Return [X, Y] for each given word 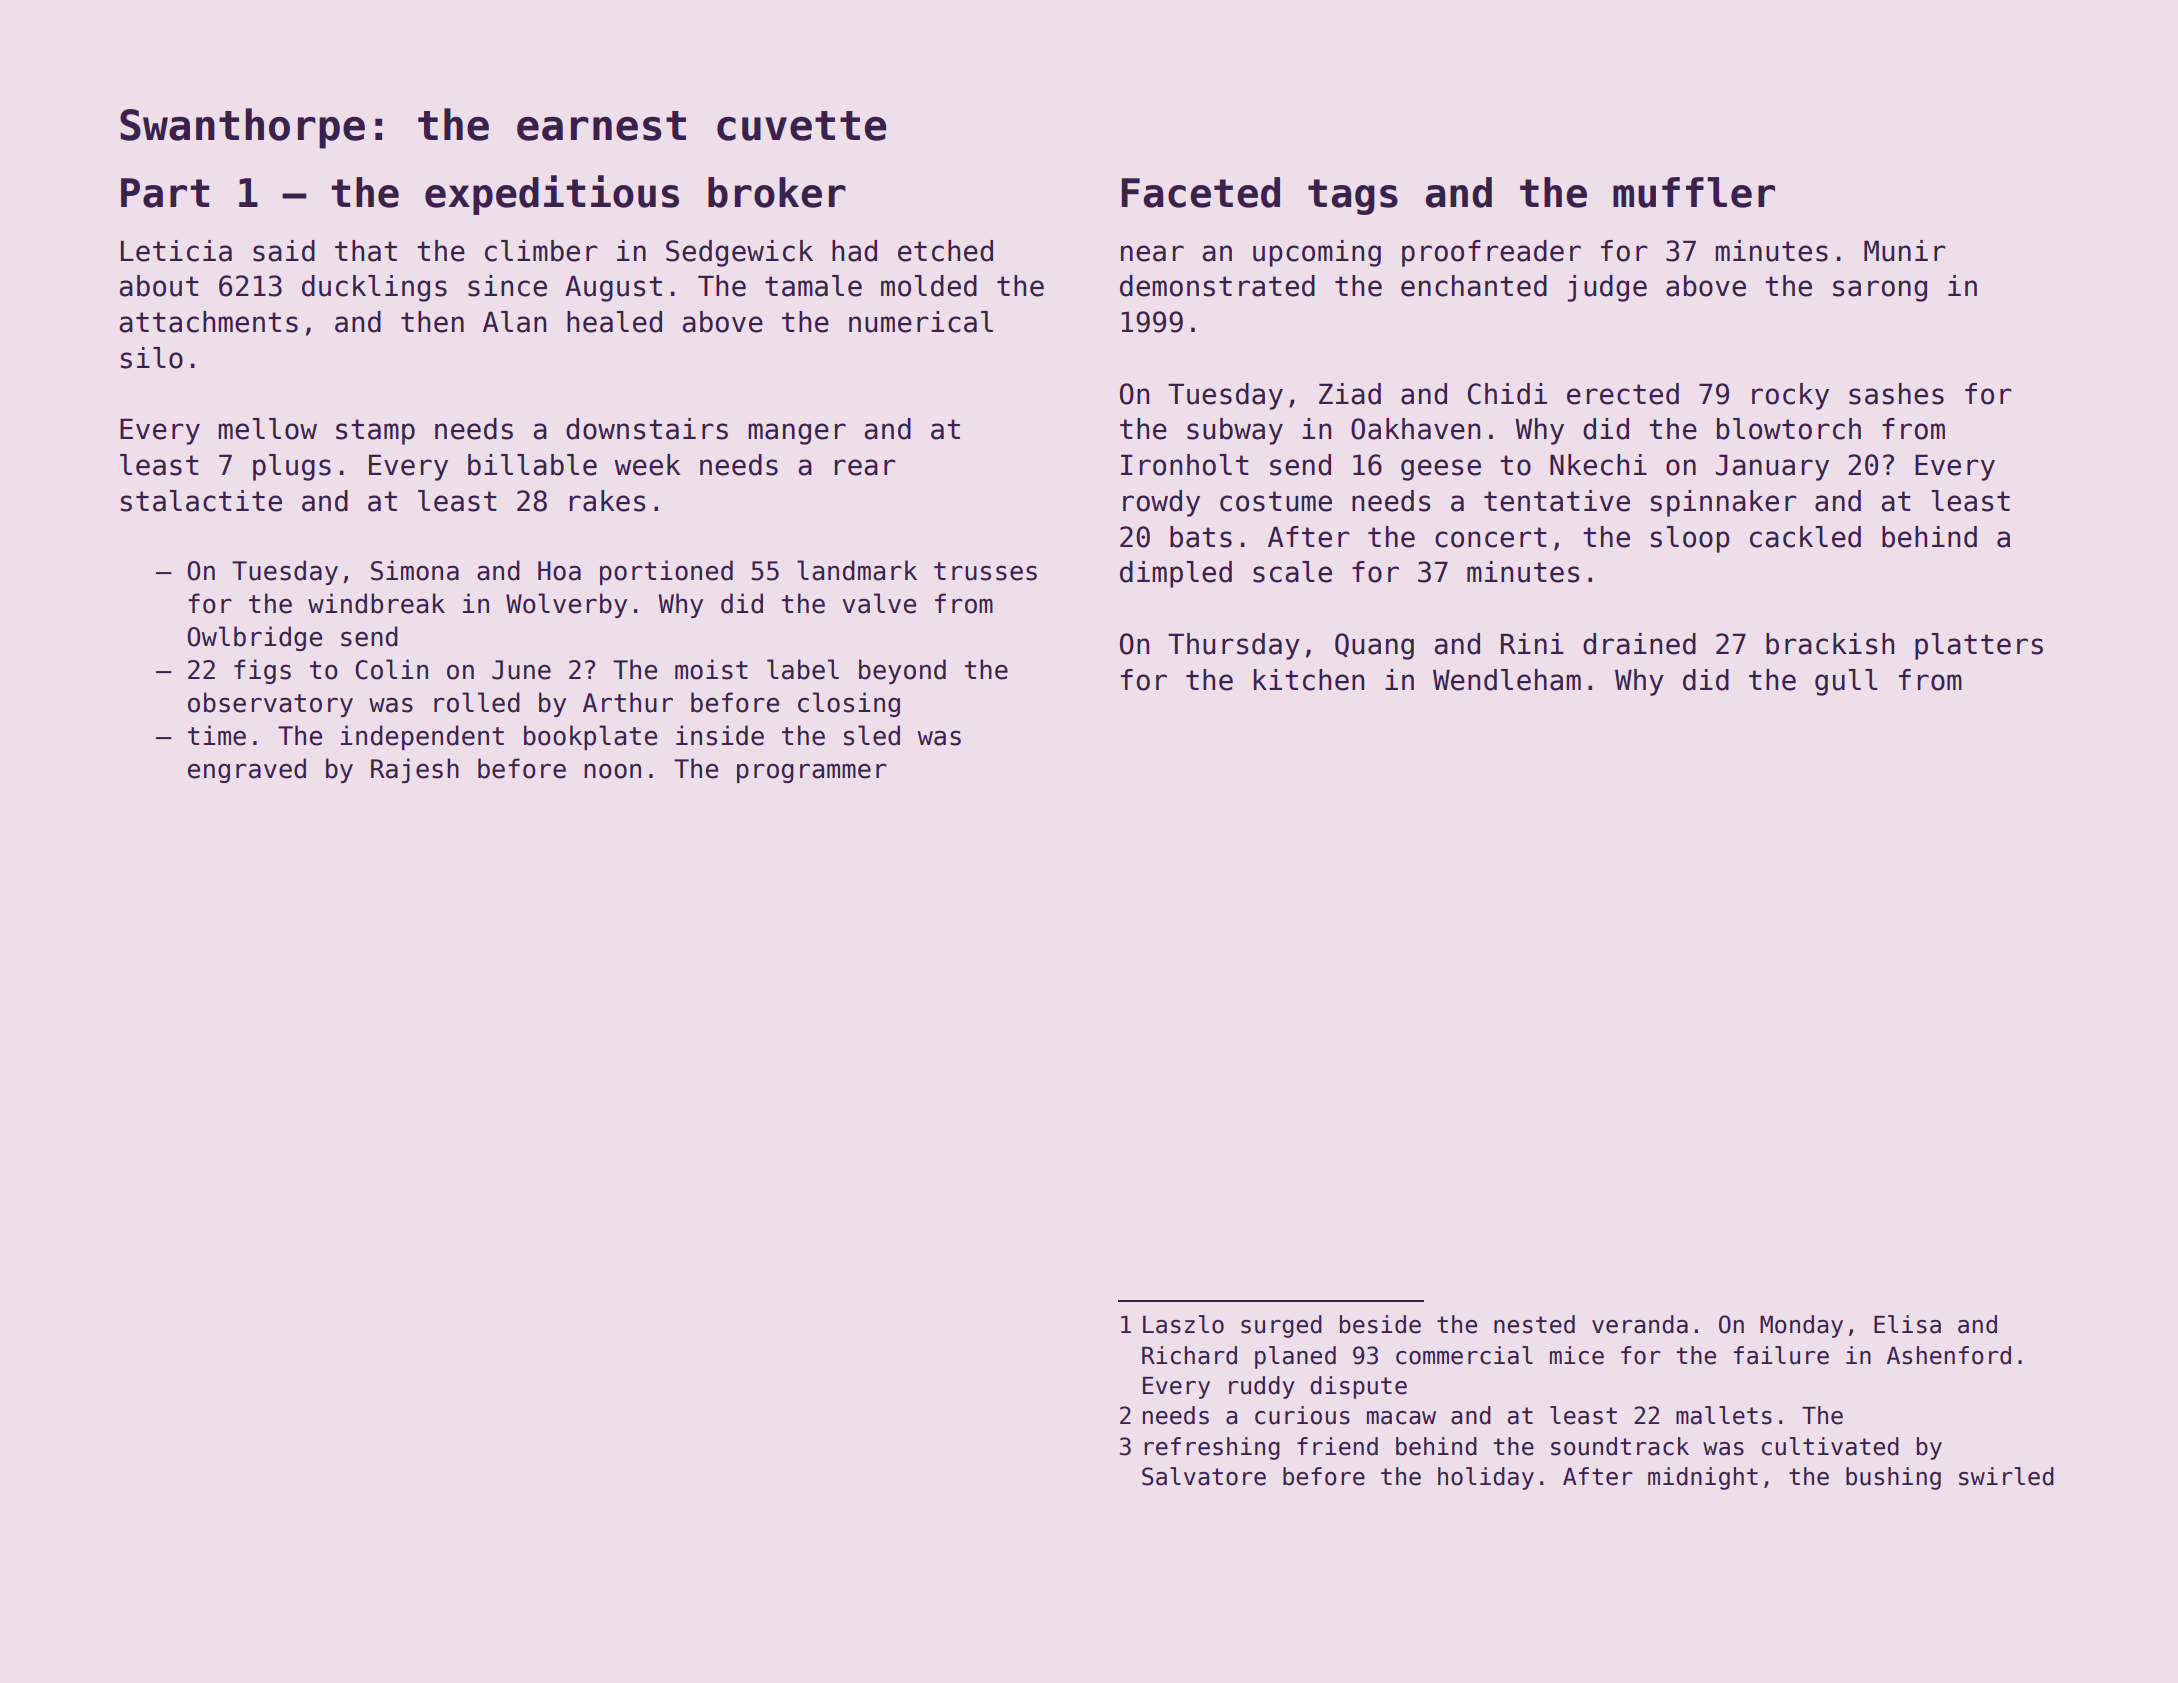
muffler [1694, 192]
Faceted [1200, 192]
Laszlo [1183, 1324]
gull [1846, 682]
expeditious [552, 195]
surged [1281, 1326]
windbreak [376, 603]
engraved [247, 770]
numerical [921, 322]
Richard [1189, 1355]
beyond [902, 671]
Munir [1905, 251]
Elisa [1907, 1324]
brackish [1830, 644]
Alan [514, 322]
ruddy [1262, 1387]
